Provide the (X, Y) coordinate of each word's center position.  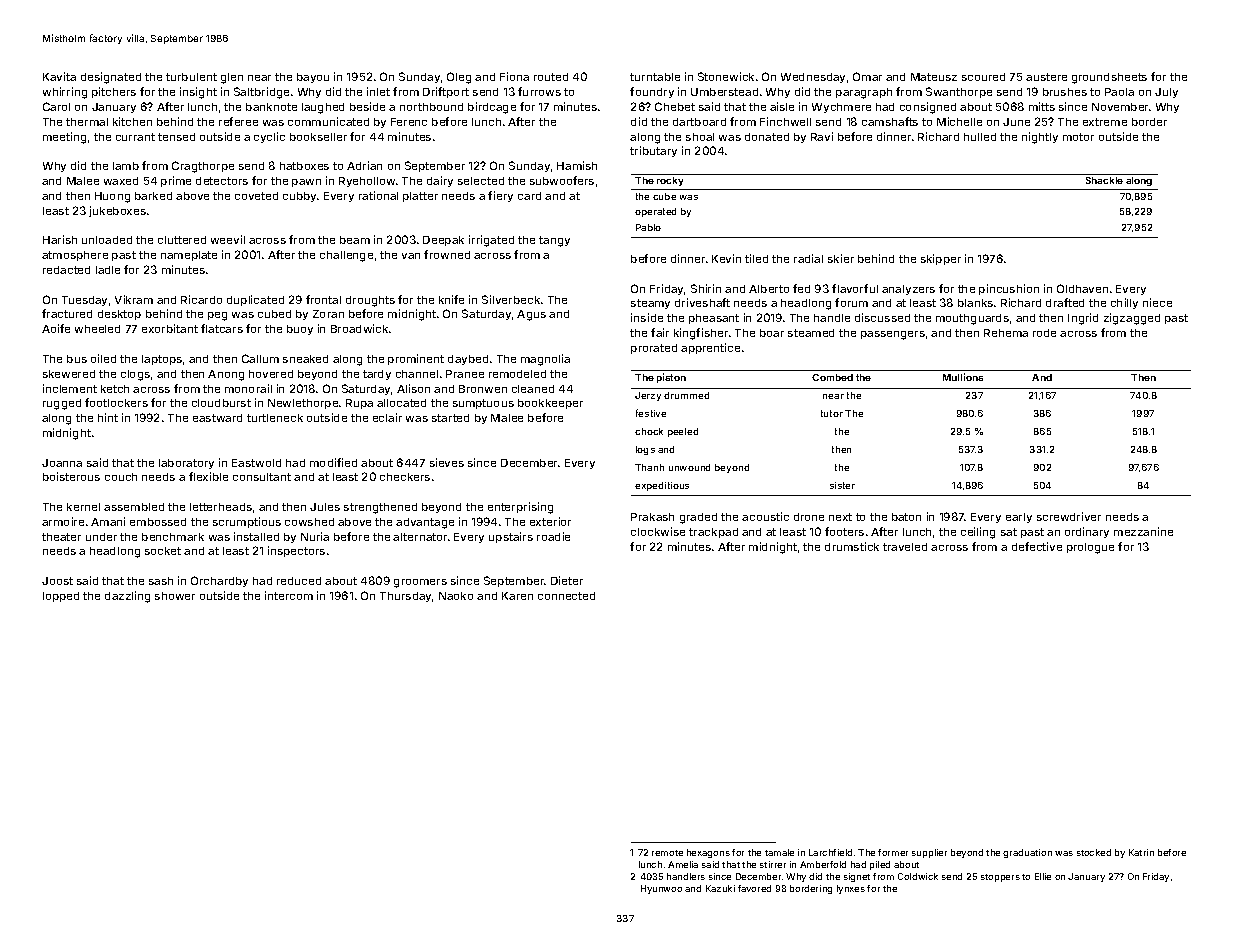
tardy (377, 375)
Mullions (963, 377)
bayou (313, 78)
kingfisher (701, 334)
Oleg (459, 78)
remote (667, 853)
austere (1046, 77)
